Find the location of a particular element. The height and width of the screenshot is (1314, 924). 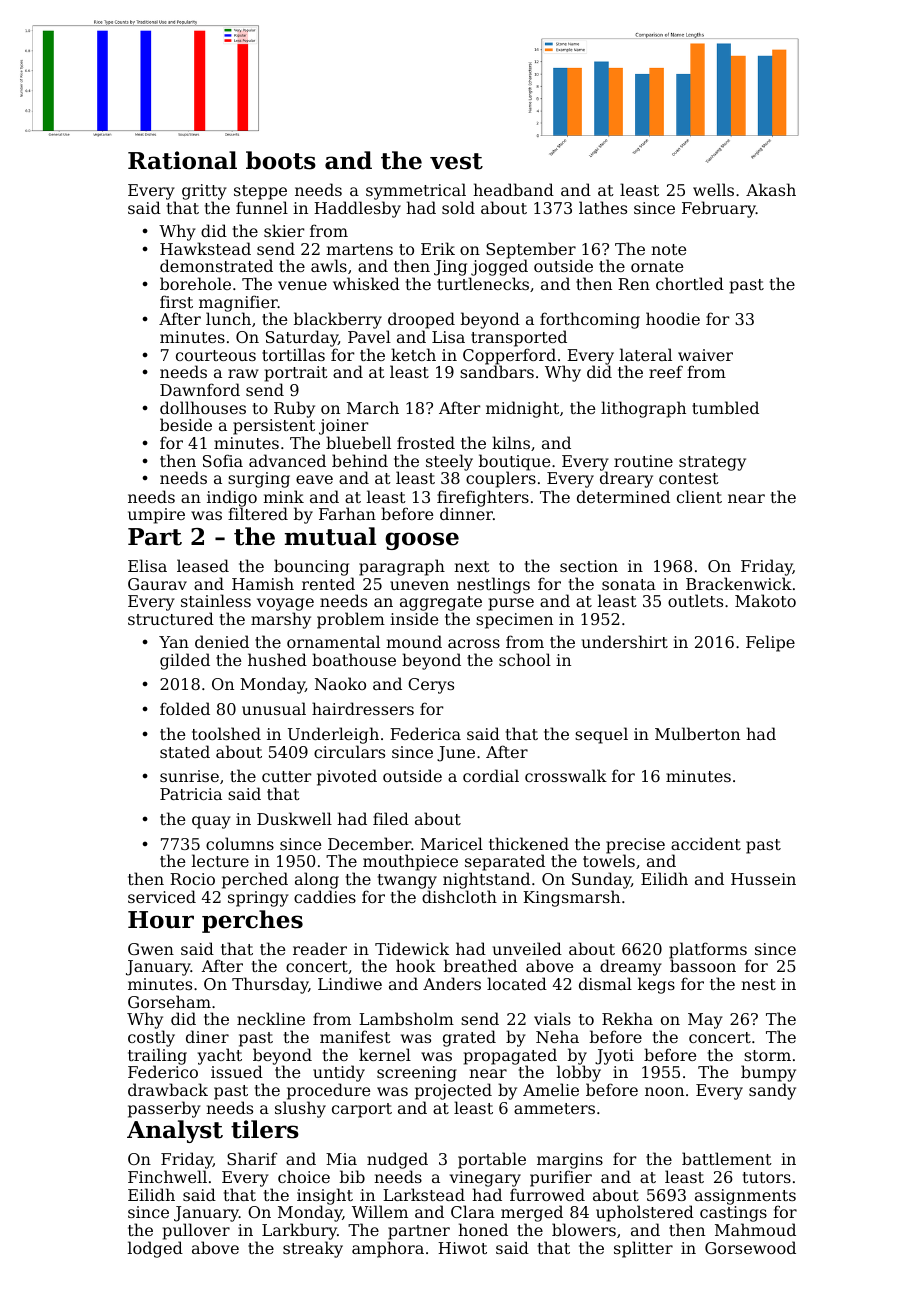

sold is located at coordinates (458, 207).
